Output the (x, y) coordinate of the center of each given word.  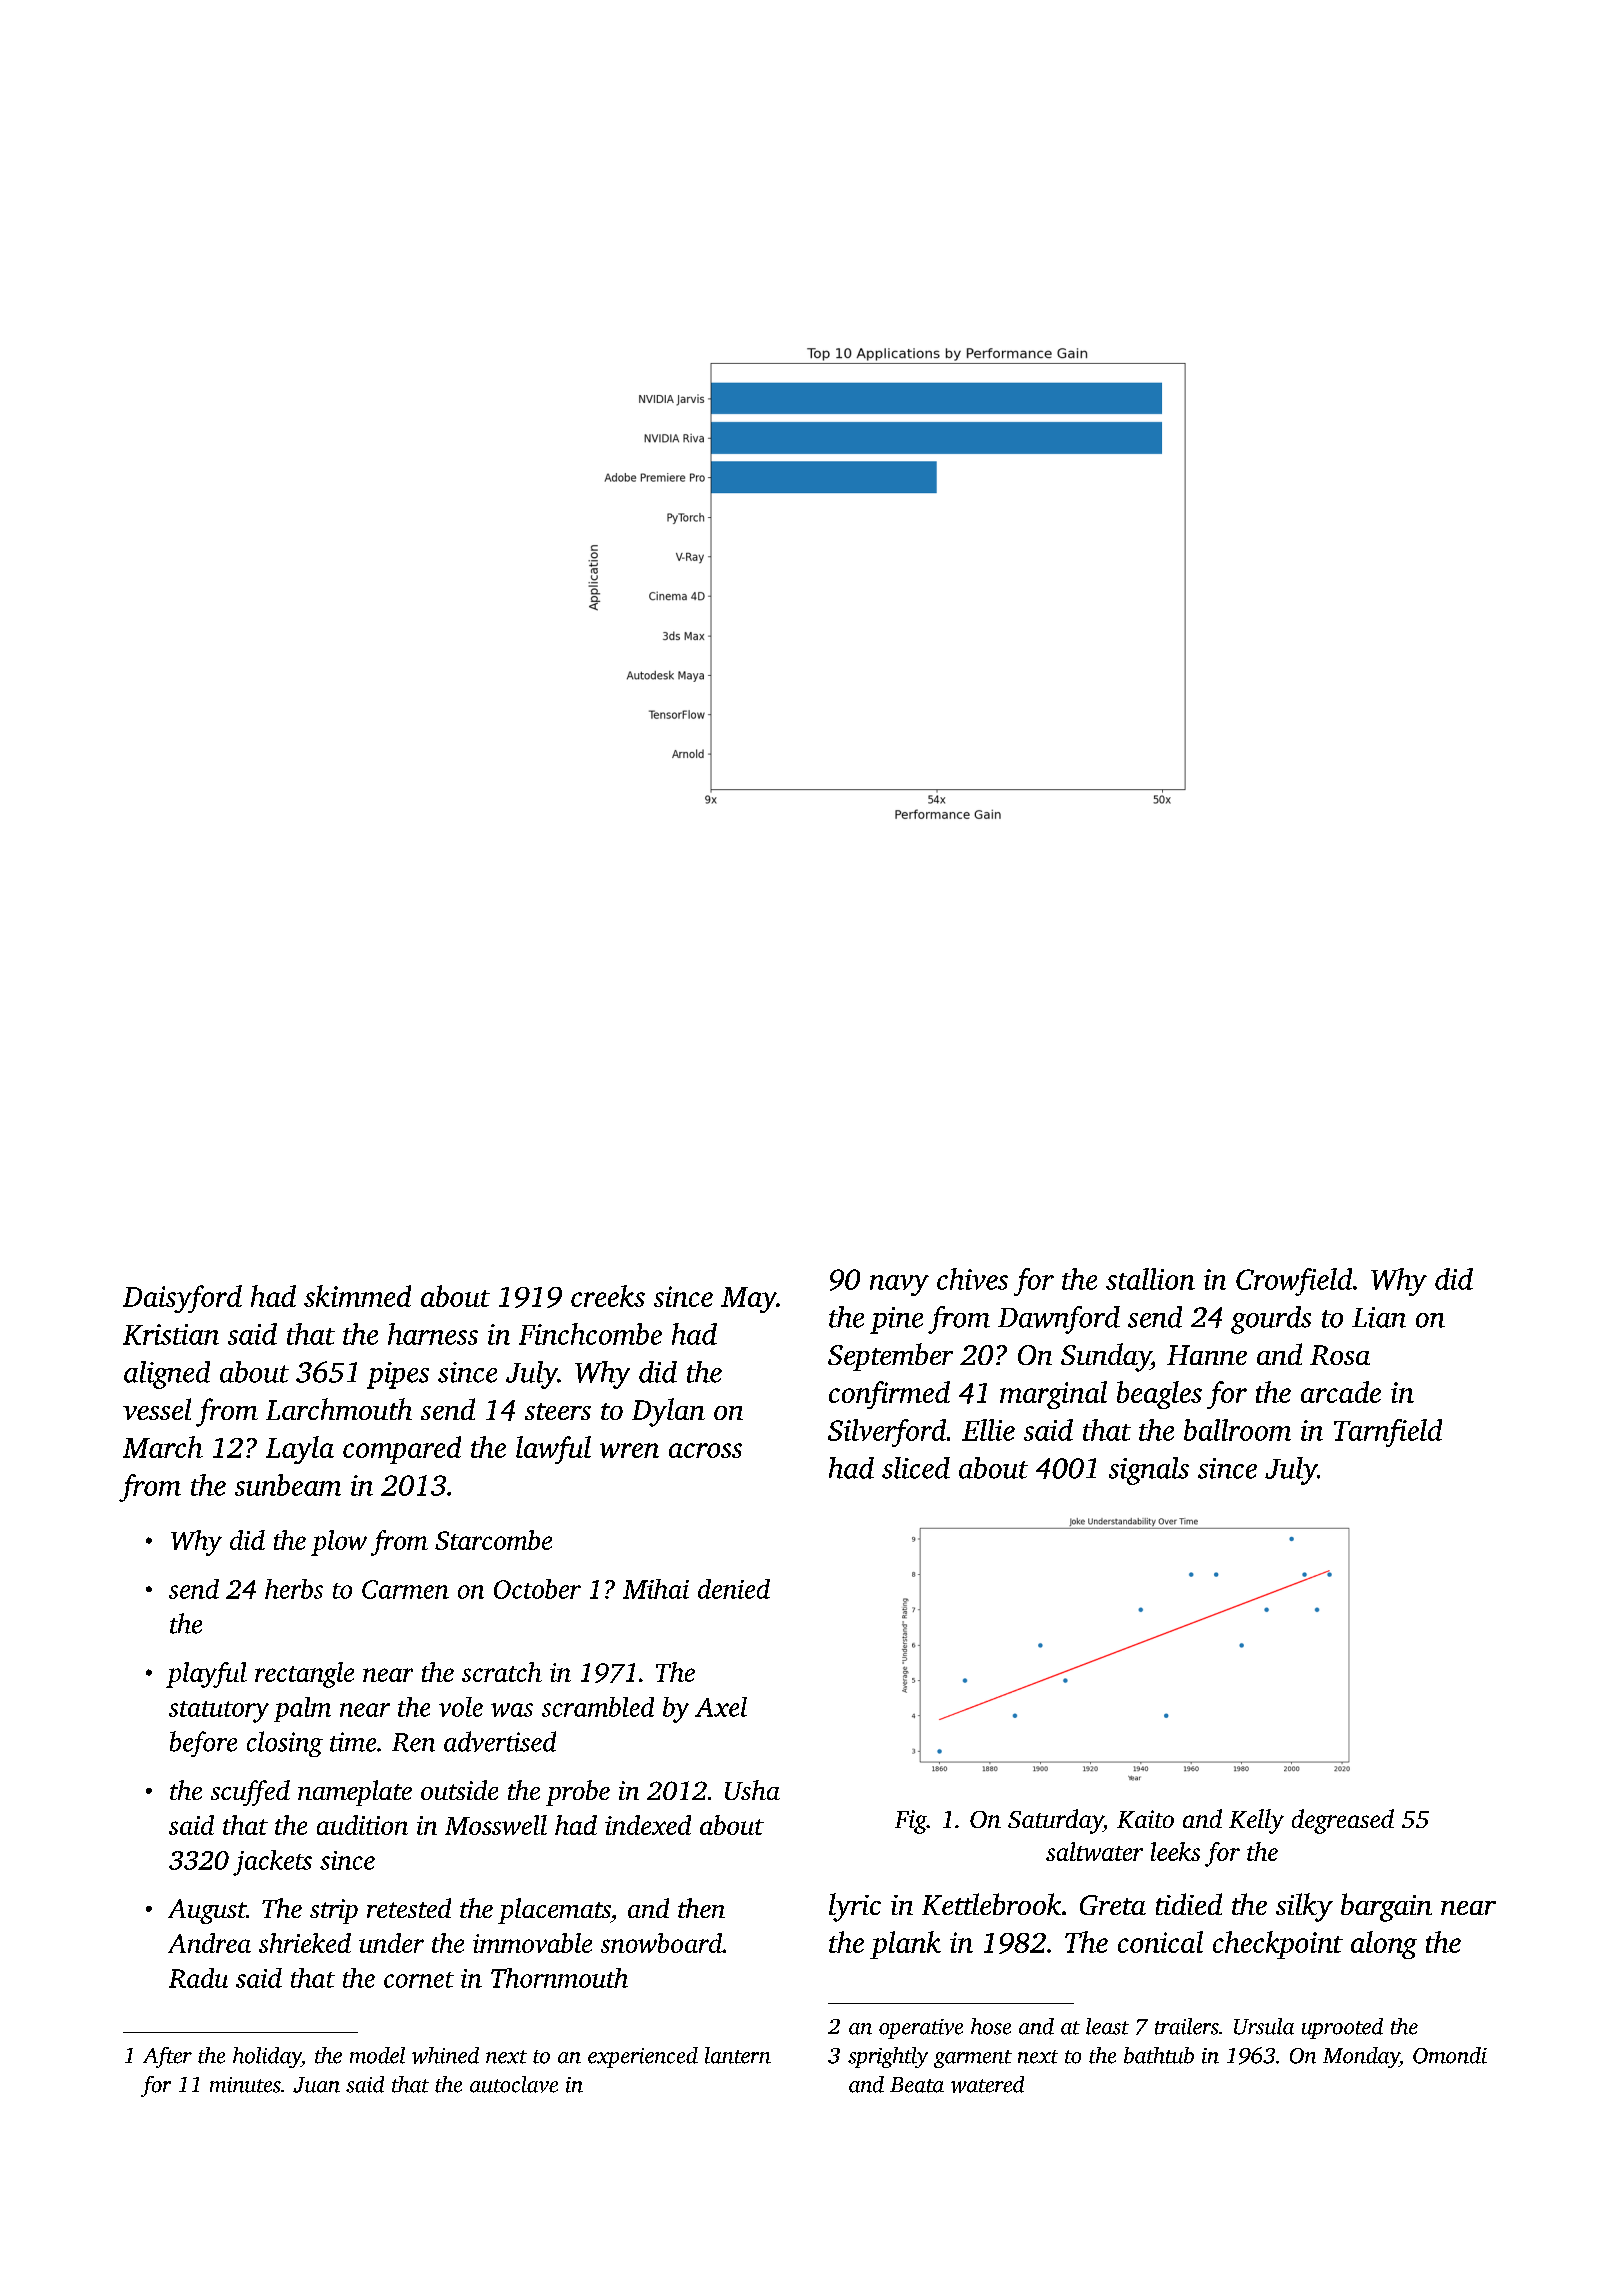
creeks (608, 1296)
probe (578, 1793)
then (701, 1908)
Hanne (1207, 1355)
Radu (198, 1978)
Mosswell (496, 1825)
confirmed (889, 1395)
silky (1304, 1907)
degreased (1343, 1821)
